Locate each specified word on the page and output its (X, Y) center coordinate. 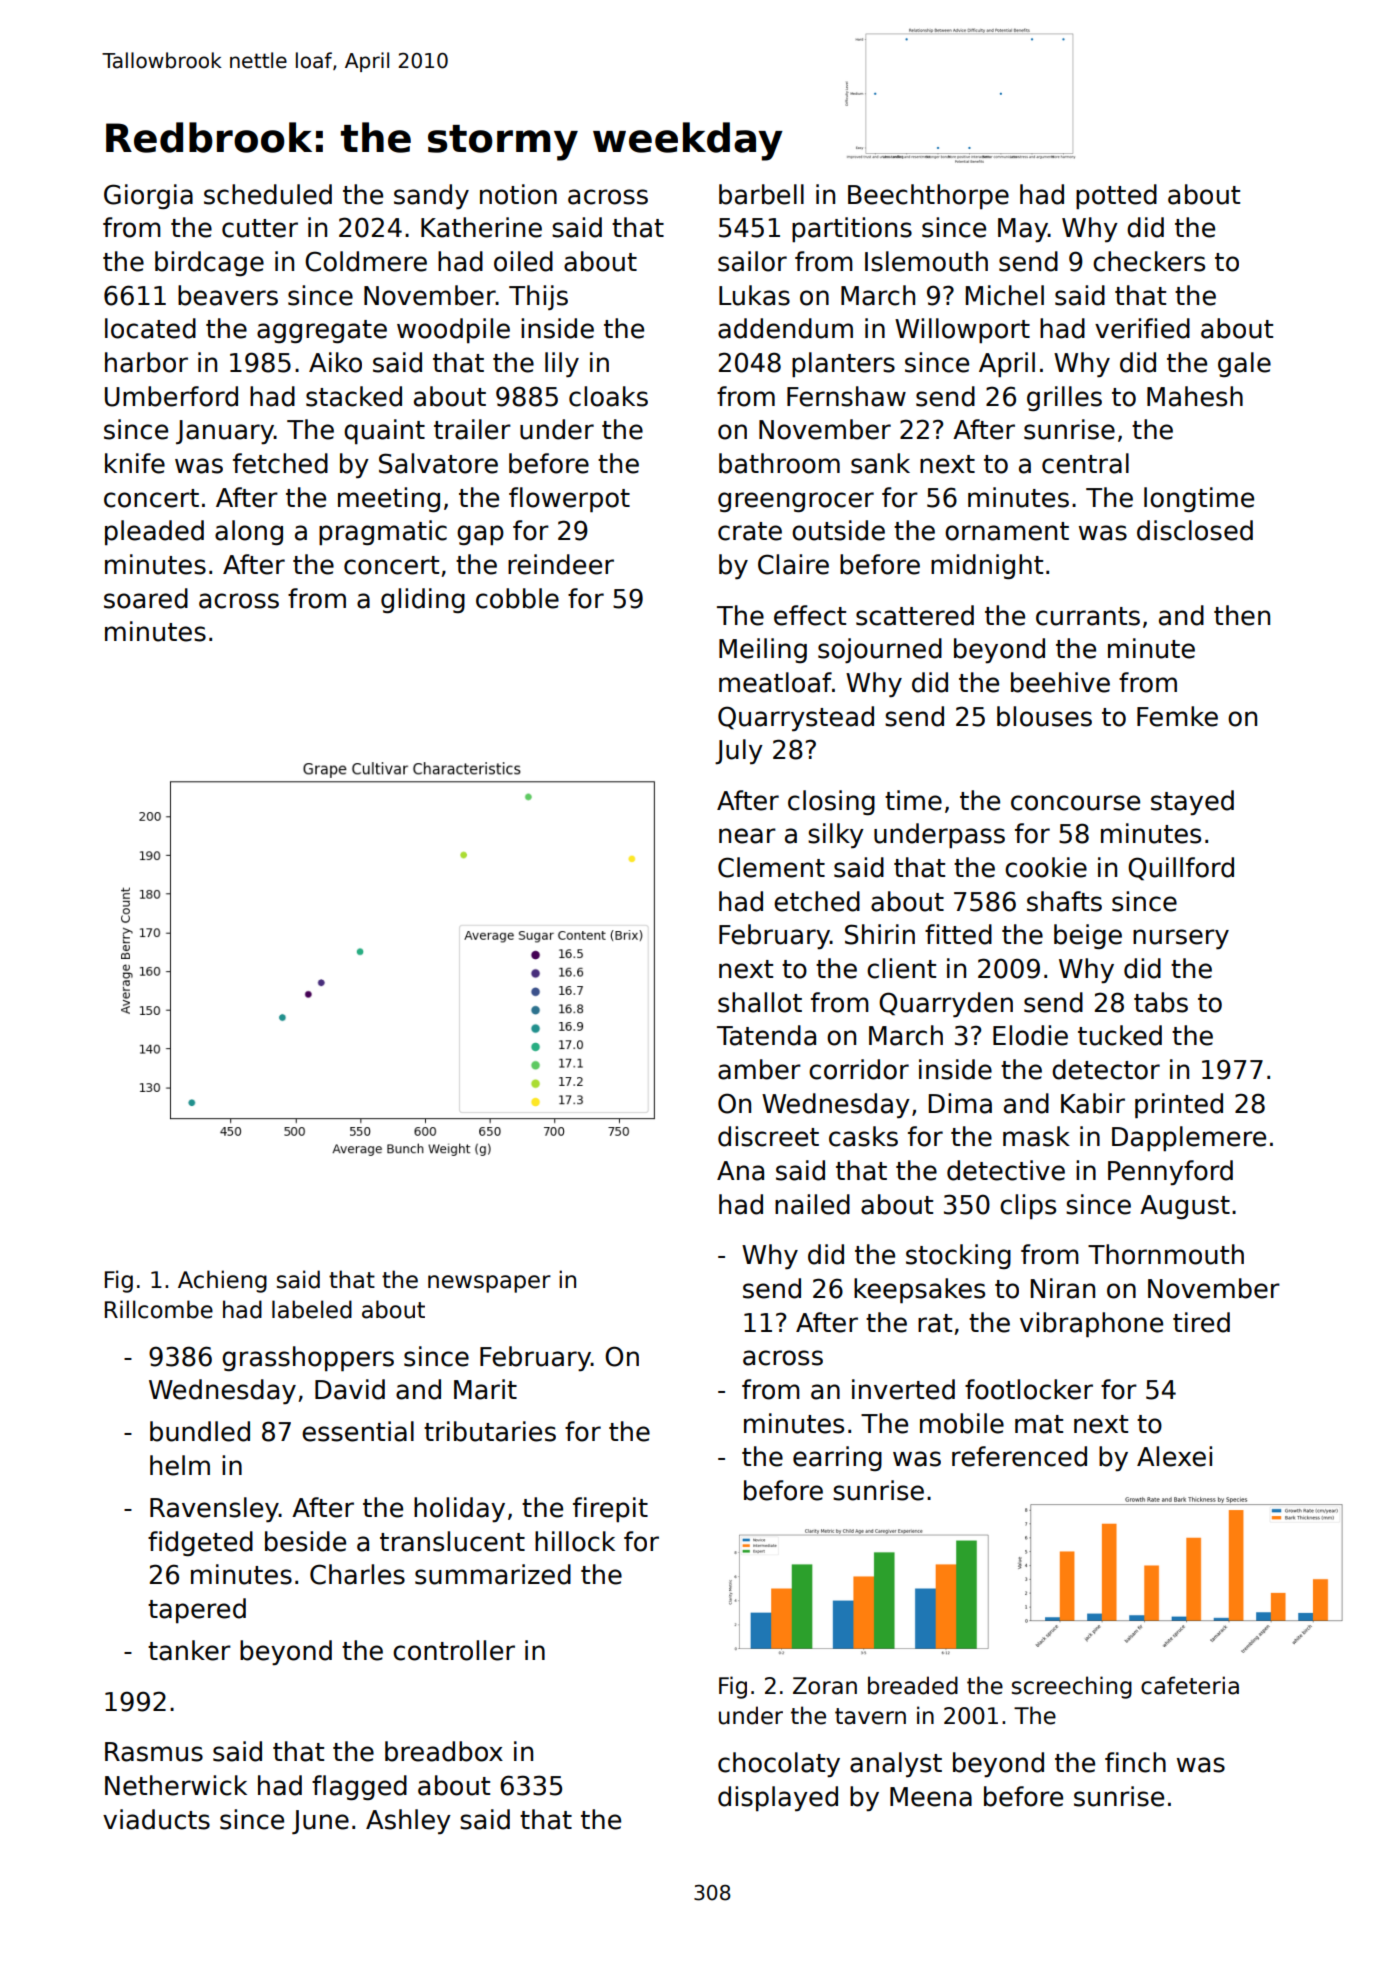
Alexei (1174, 1456)
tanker (189, 1650)
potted (1116, 196)
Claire (793, 564)
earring (837, 1458)
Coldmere (366, 261)
